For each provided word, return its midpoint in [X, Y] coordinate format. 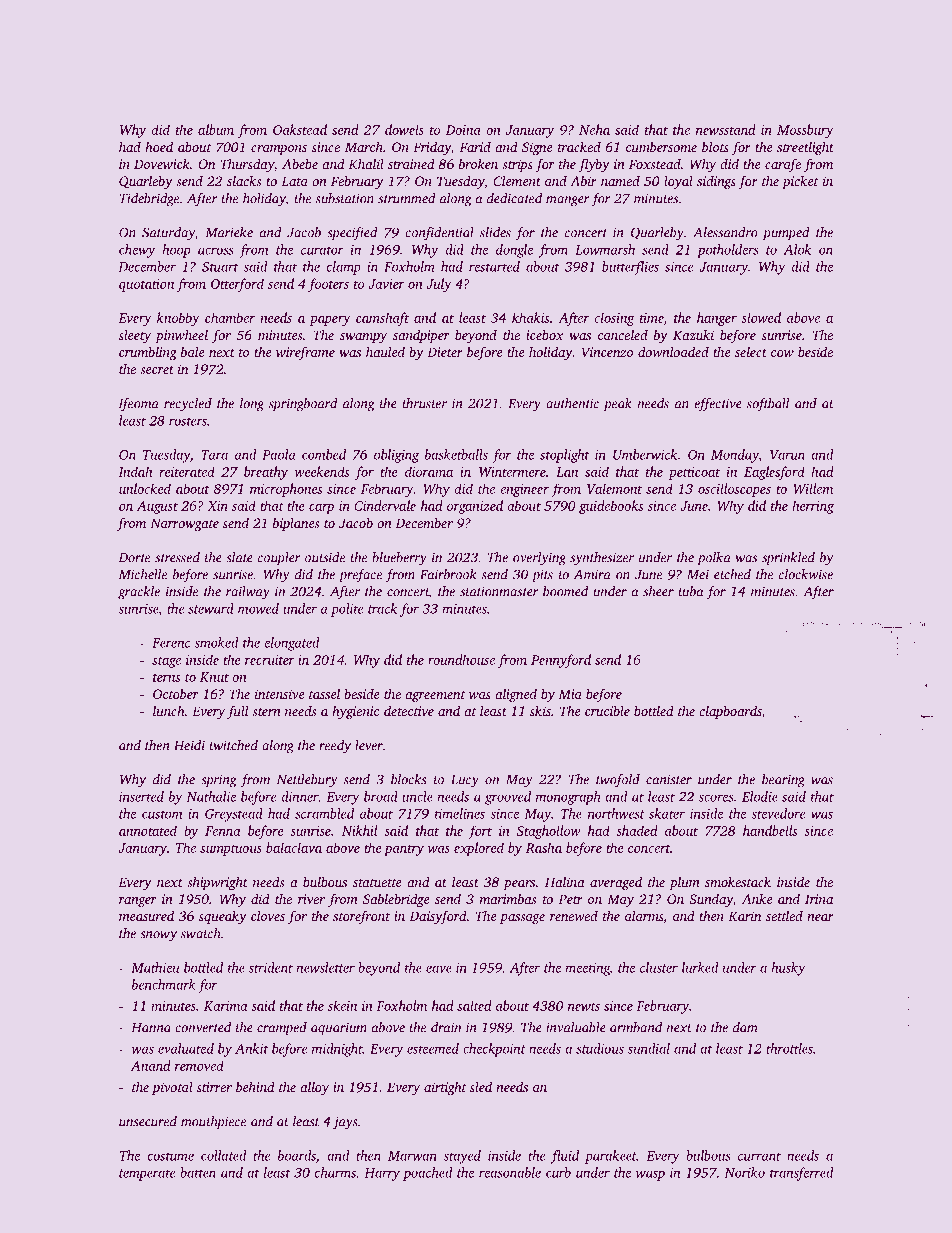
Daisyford [438, 917]
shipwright [217, 883]
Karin [744, 916]
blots [715, 146]
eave [439, 969]
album [216, 129]
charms [335, 1172]
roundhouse [461, 659]
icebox [545, 334]
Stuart [220, 267]
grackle [139, 593]
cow [782, 353]
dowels [404, 129]
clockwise [806, 574]
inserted [141, 796]
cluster [659, 967]
